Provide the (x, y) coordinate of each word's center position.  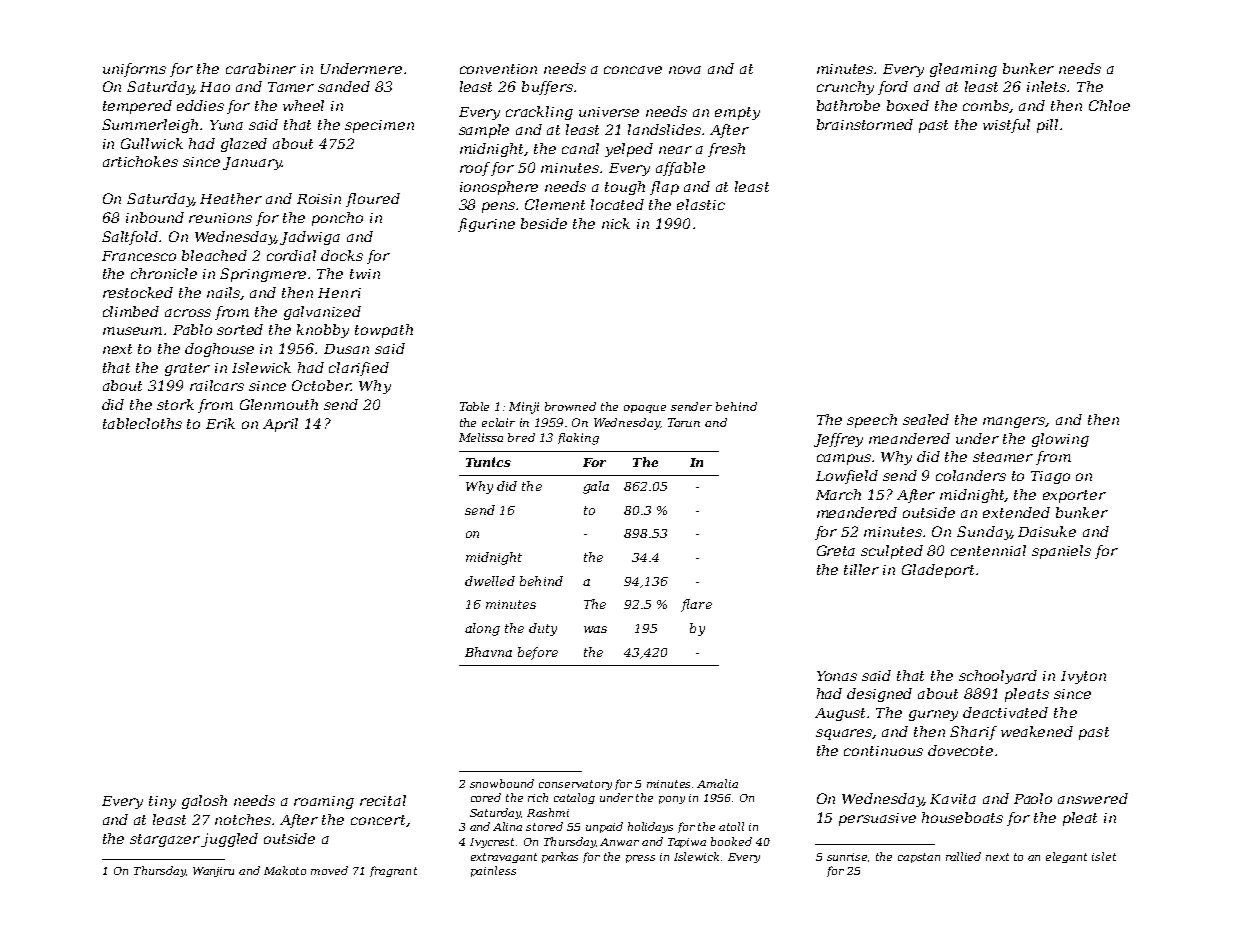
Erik (220, 423)
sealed (926, 419)
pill (1047, 126)
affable (680, 169)
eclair (498, 422)
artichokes (140, 161)
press (640, 859)
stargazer (165, 840)
